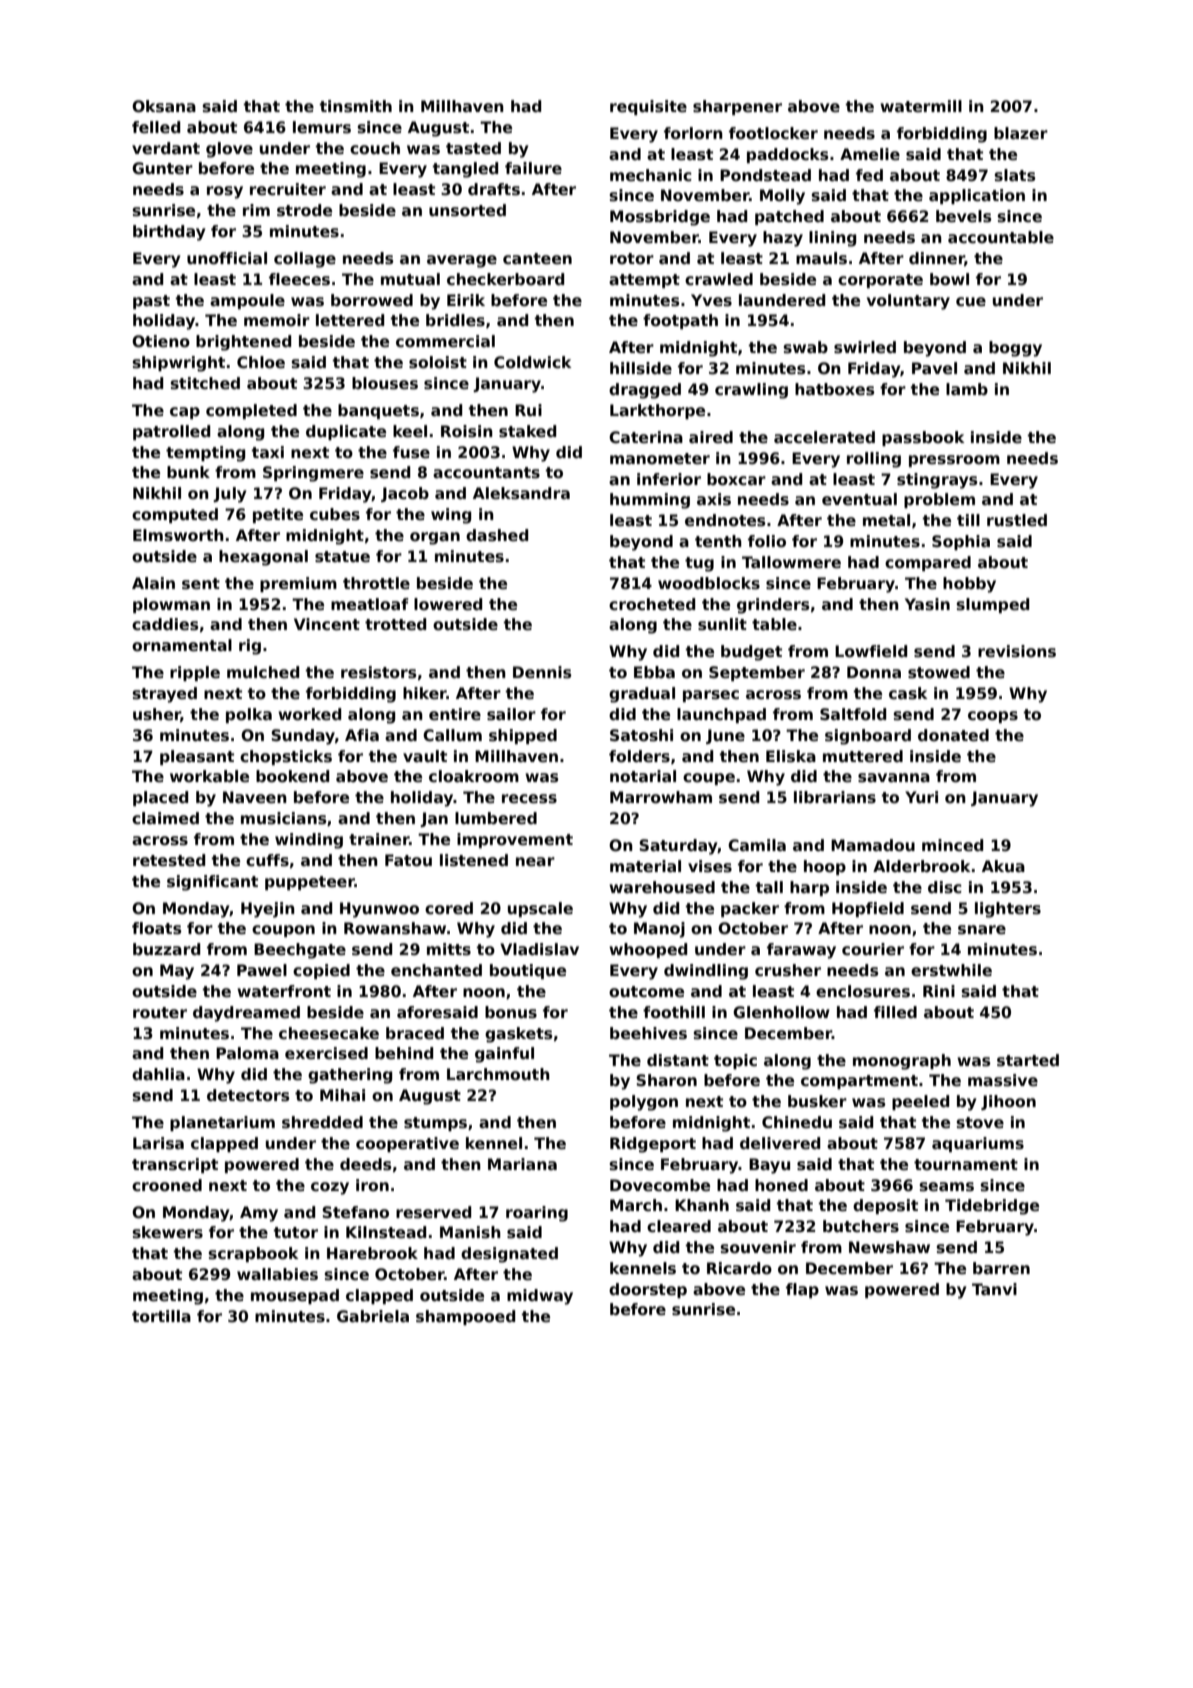 The height and width of the image is (1688, 1193). Describe the element at coordinates (788, 155) in the image. I see `paddocks` at that location.
